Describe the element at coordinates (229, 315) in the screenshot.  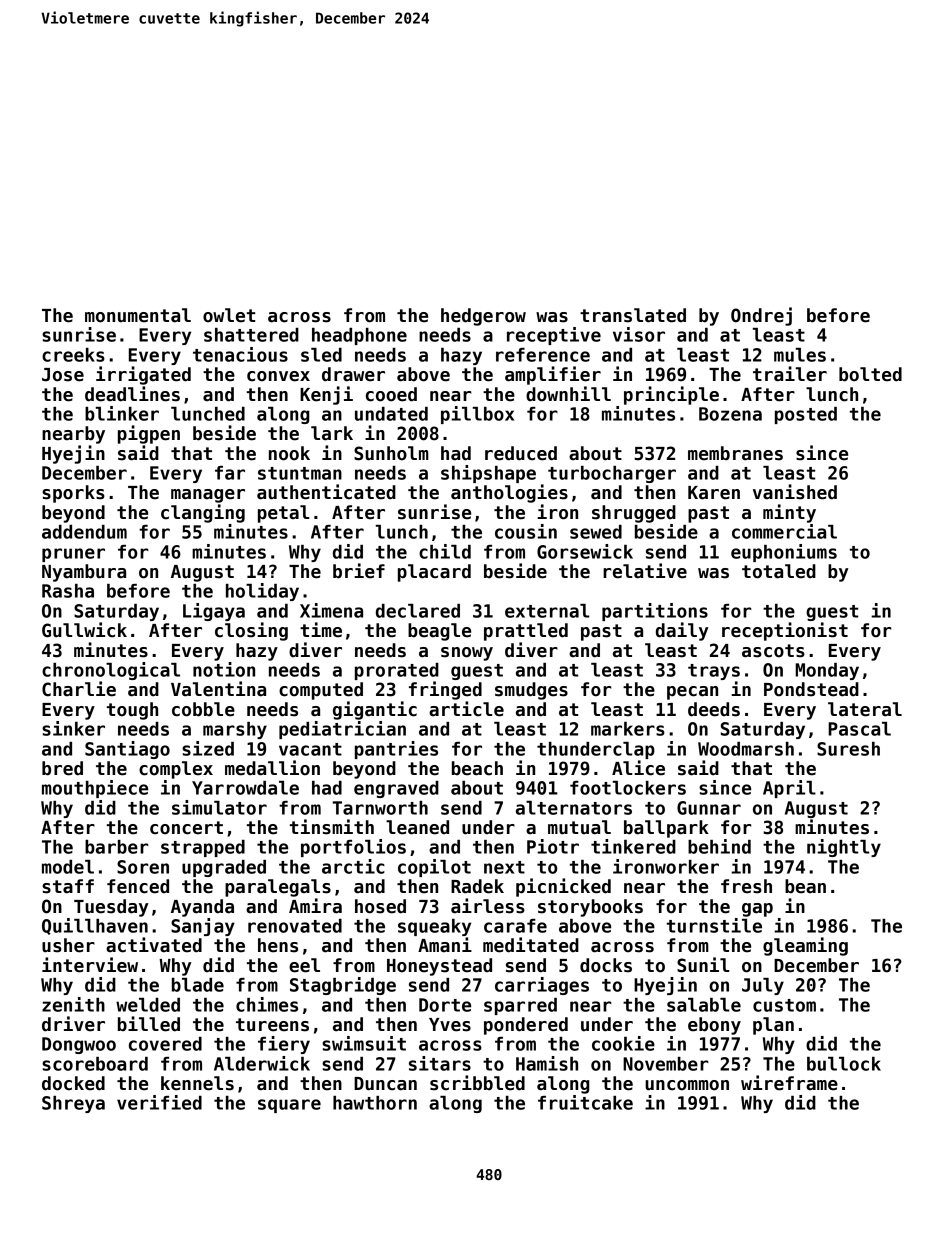
I see `owlet` at that location.
